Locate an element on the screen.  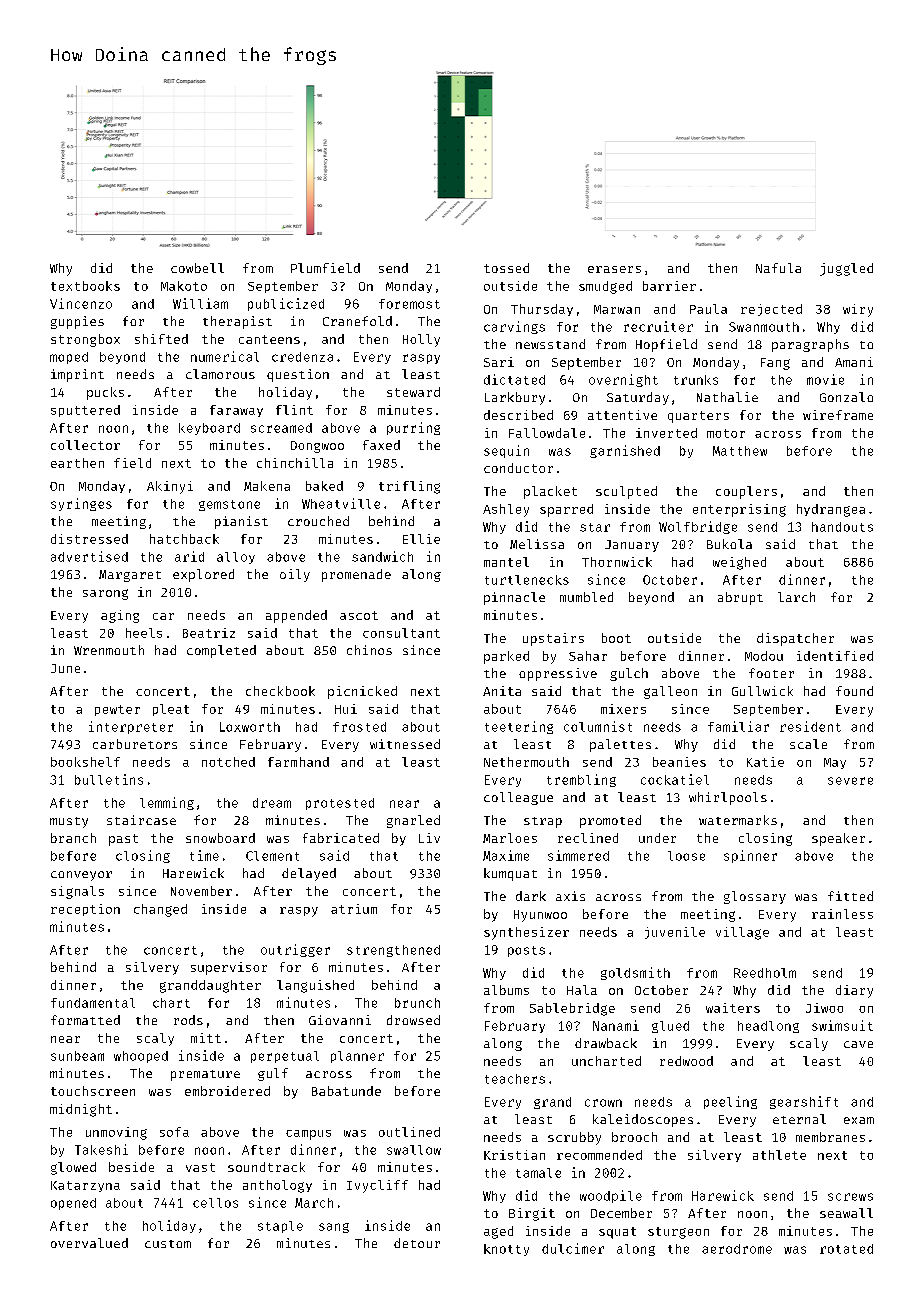
identified is located at coordinates (835, 656).
